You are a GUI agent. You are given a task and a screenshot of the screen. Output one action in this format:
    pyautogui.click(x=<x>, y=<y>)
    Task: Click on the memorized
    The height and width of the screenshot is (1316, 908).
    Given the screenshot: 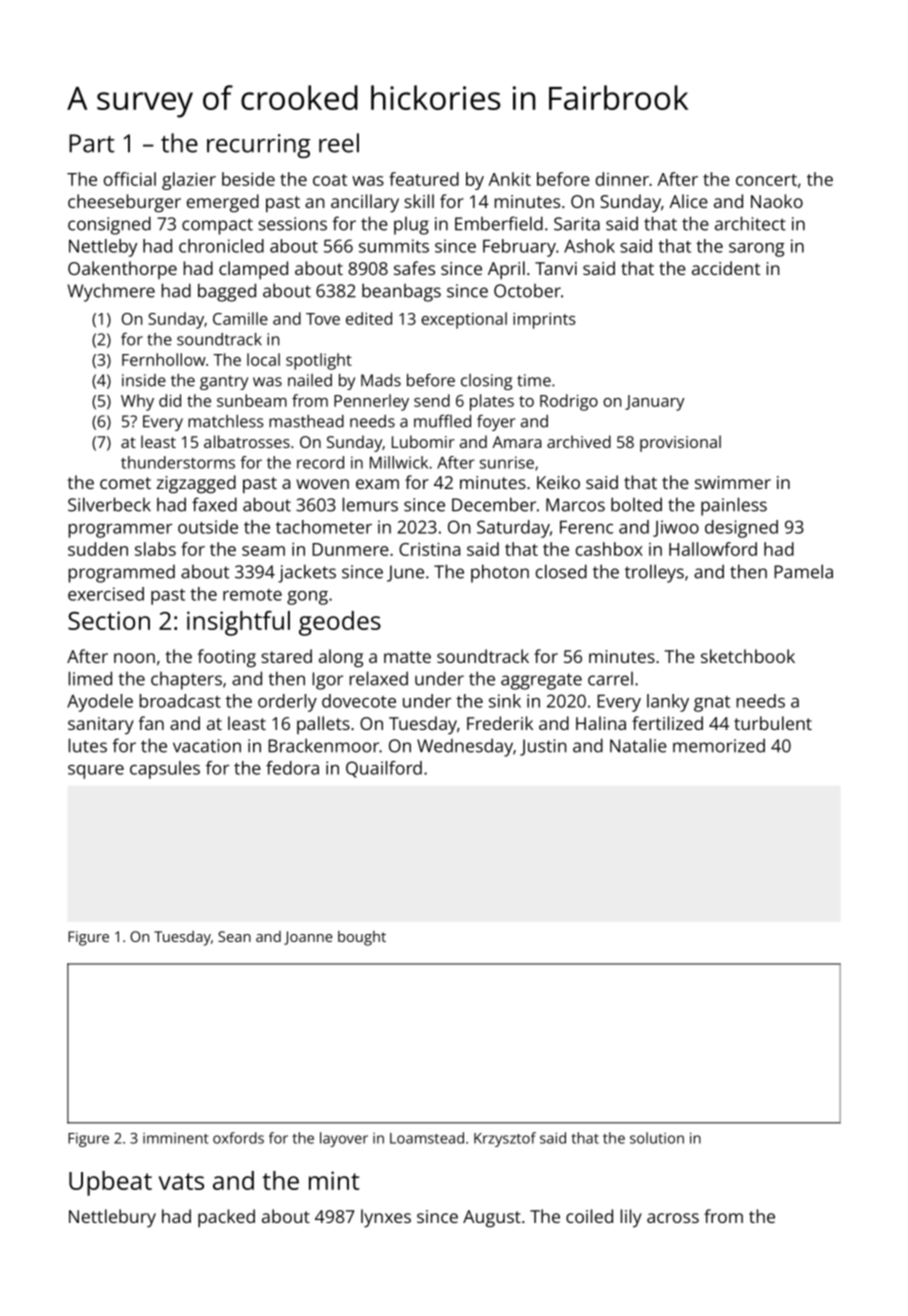 What is the action you would take?
    pyautogui.click(x=719, y=745)
